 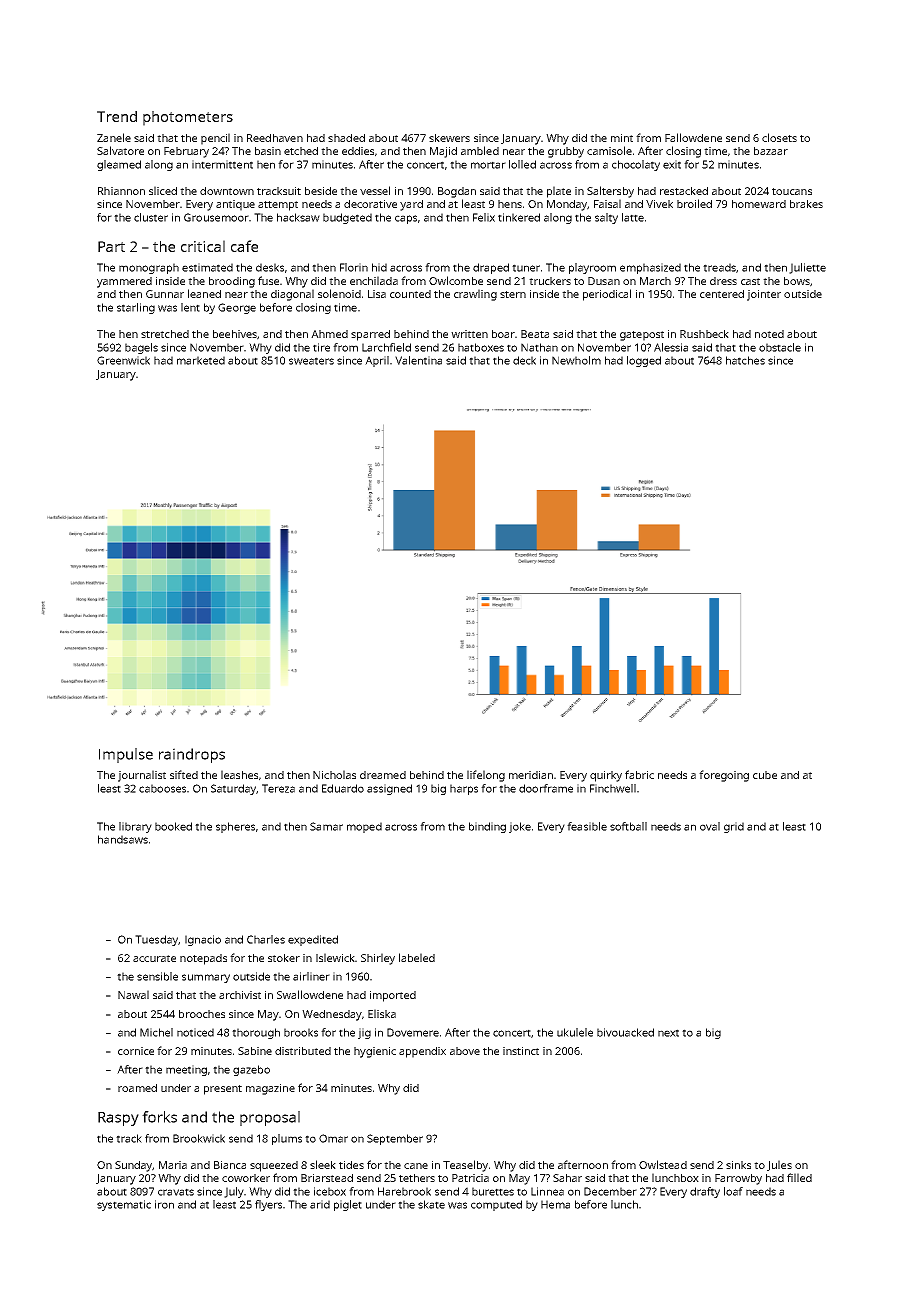 I want to click on yammered, so click(x=124, y=282).
